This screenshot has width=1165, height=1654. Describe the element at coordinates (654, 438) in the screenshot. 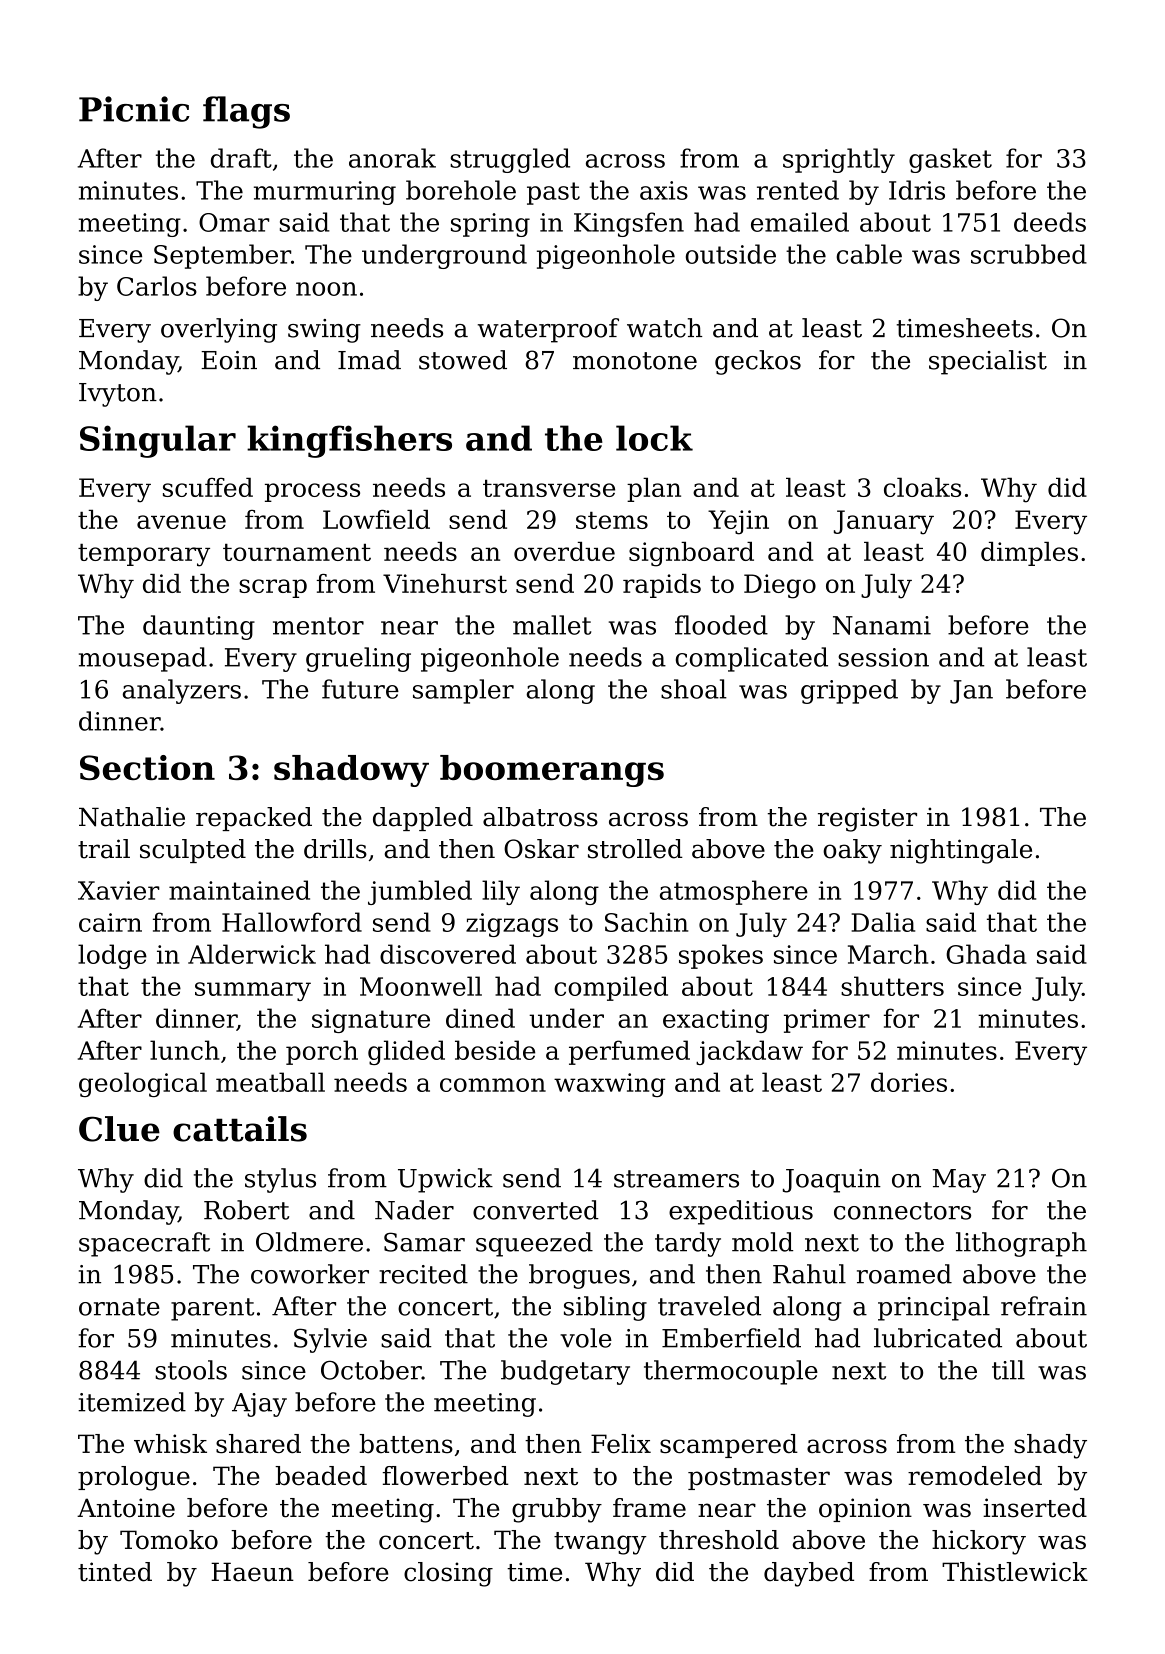

I see `lock` at that location.
